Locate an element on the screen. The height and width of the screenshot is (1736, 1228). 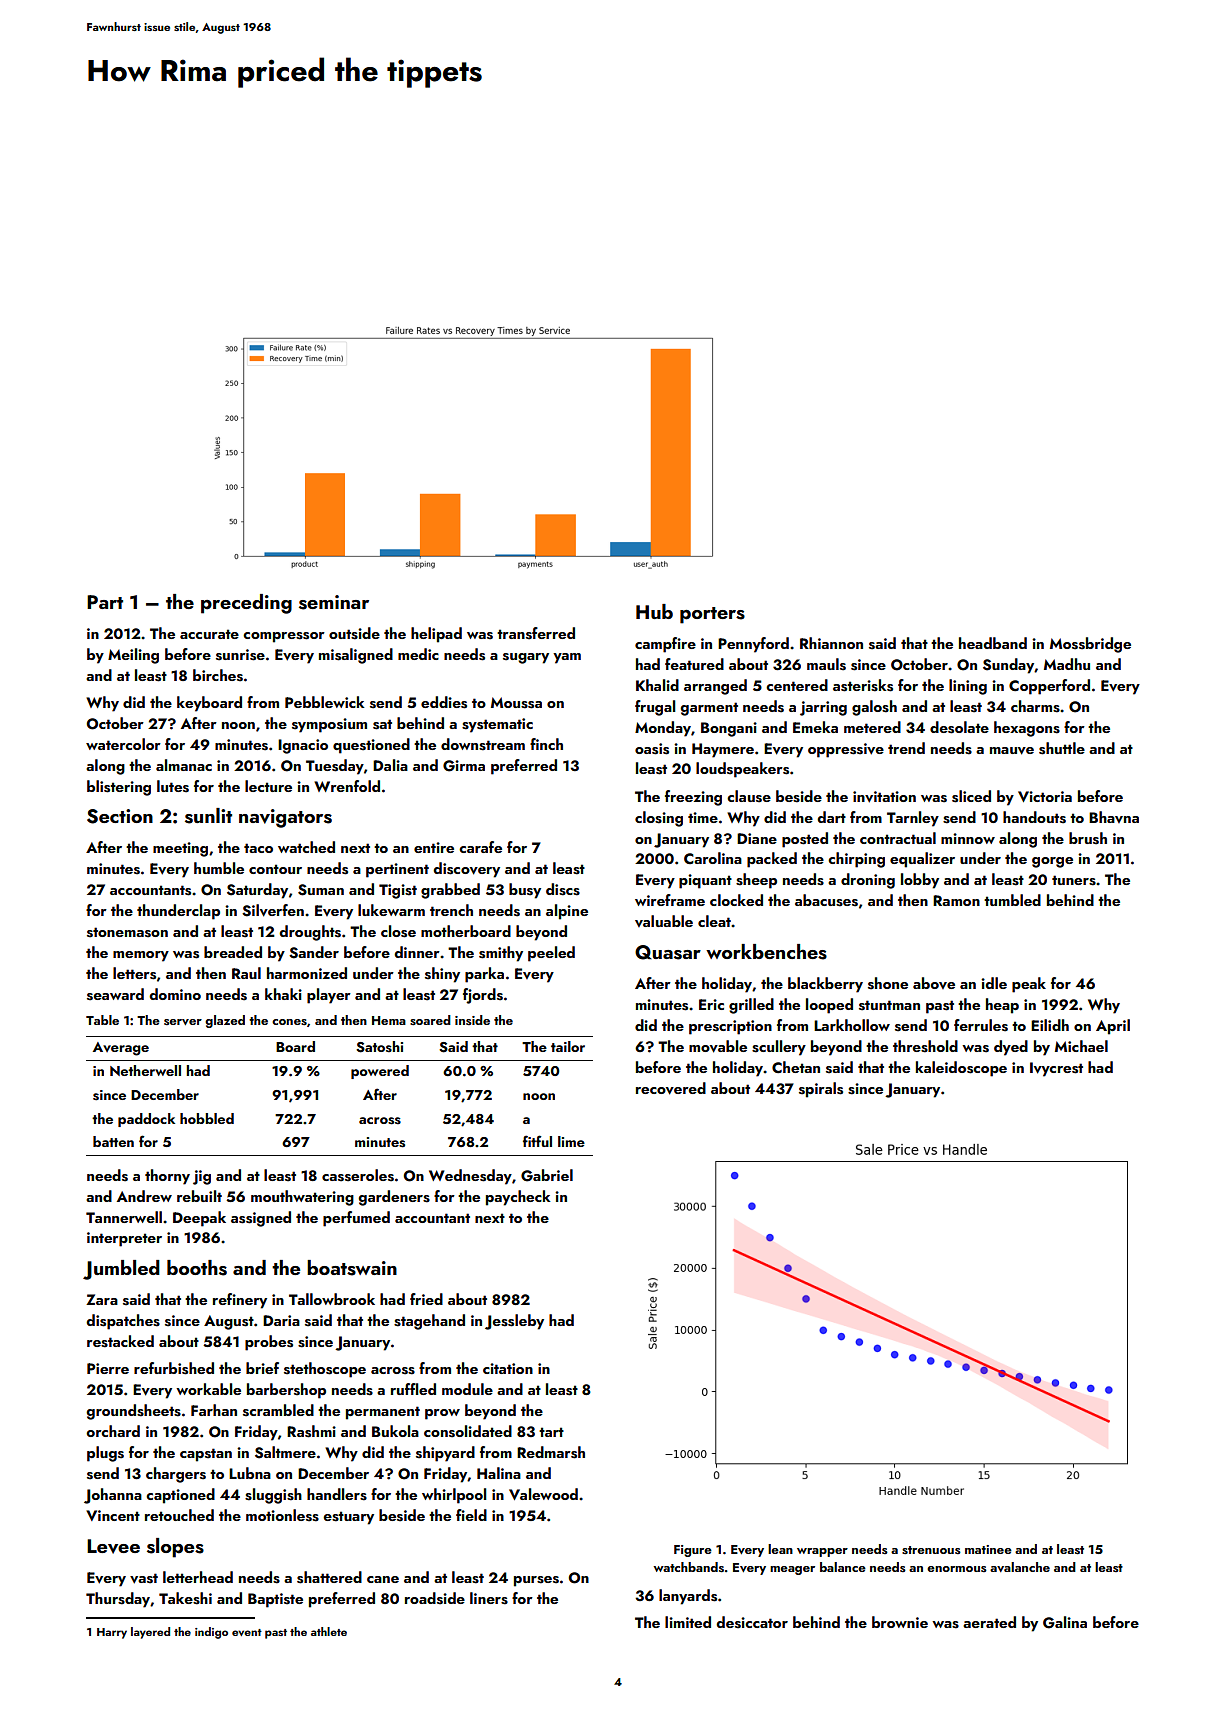
citation is located at coordinates (508, 1368).
